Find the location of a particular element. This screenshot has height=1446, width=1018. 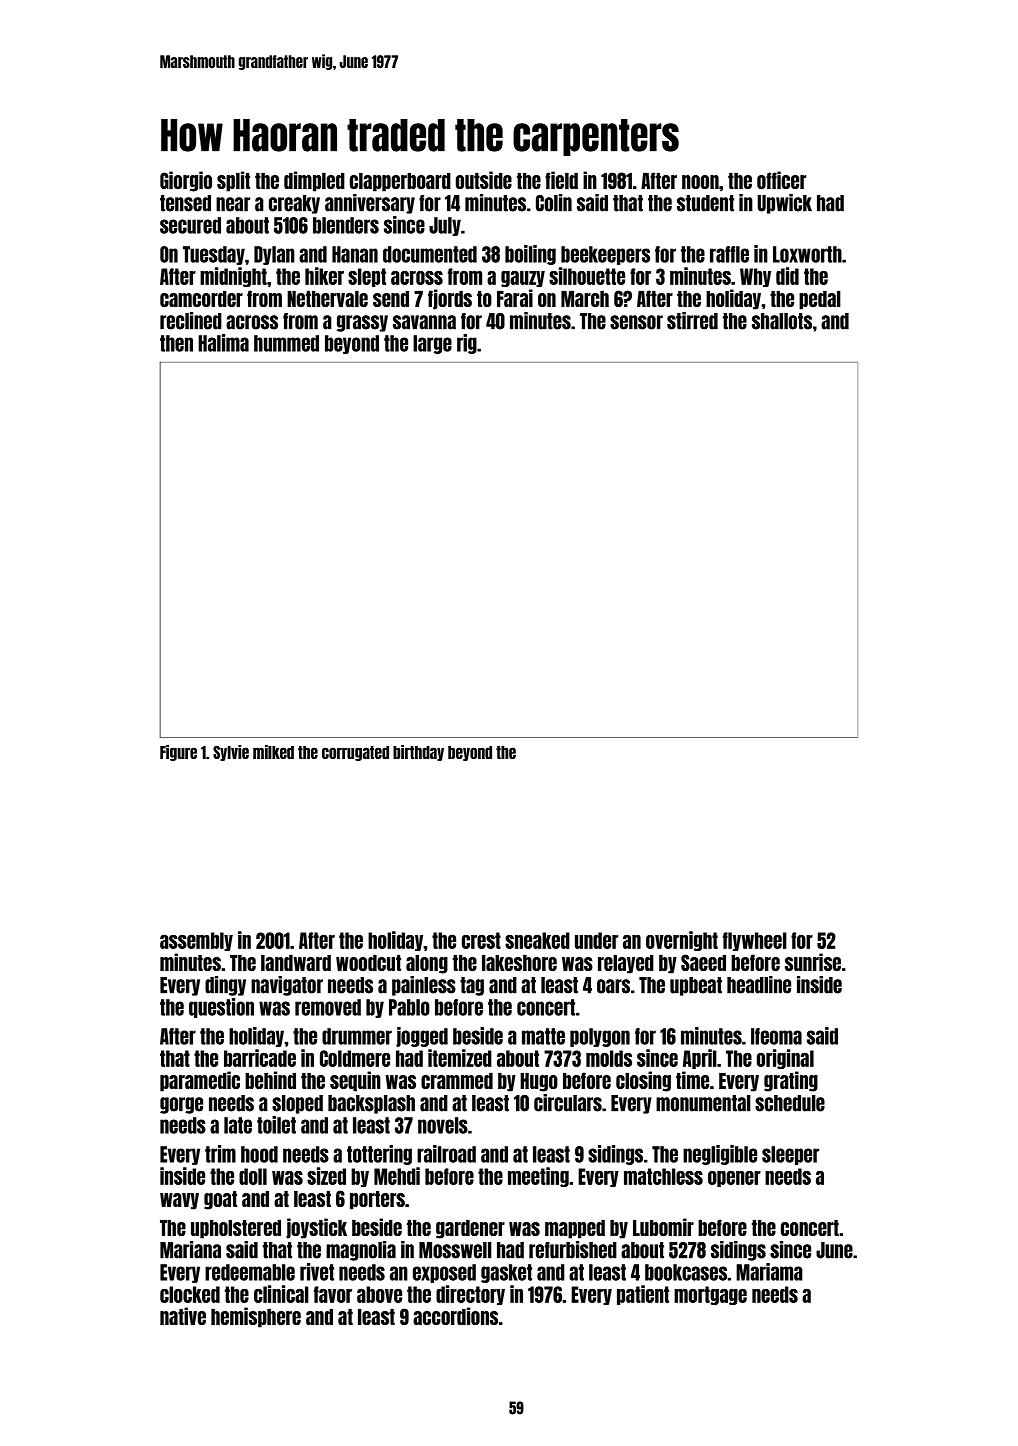

birthday is located at coordinates (418, 753).
